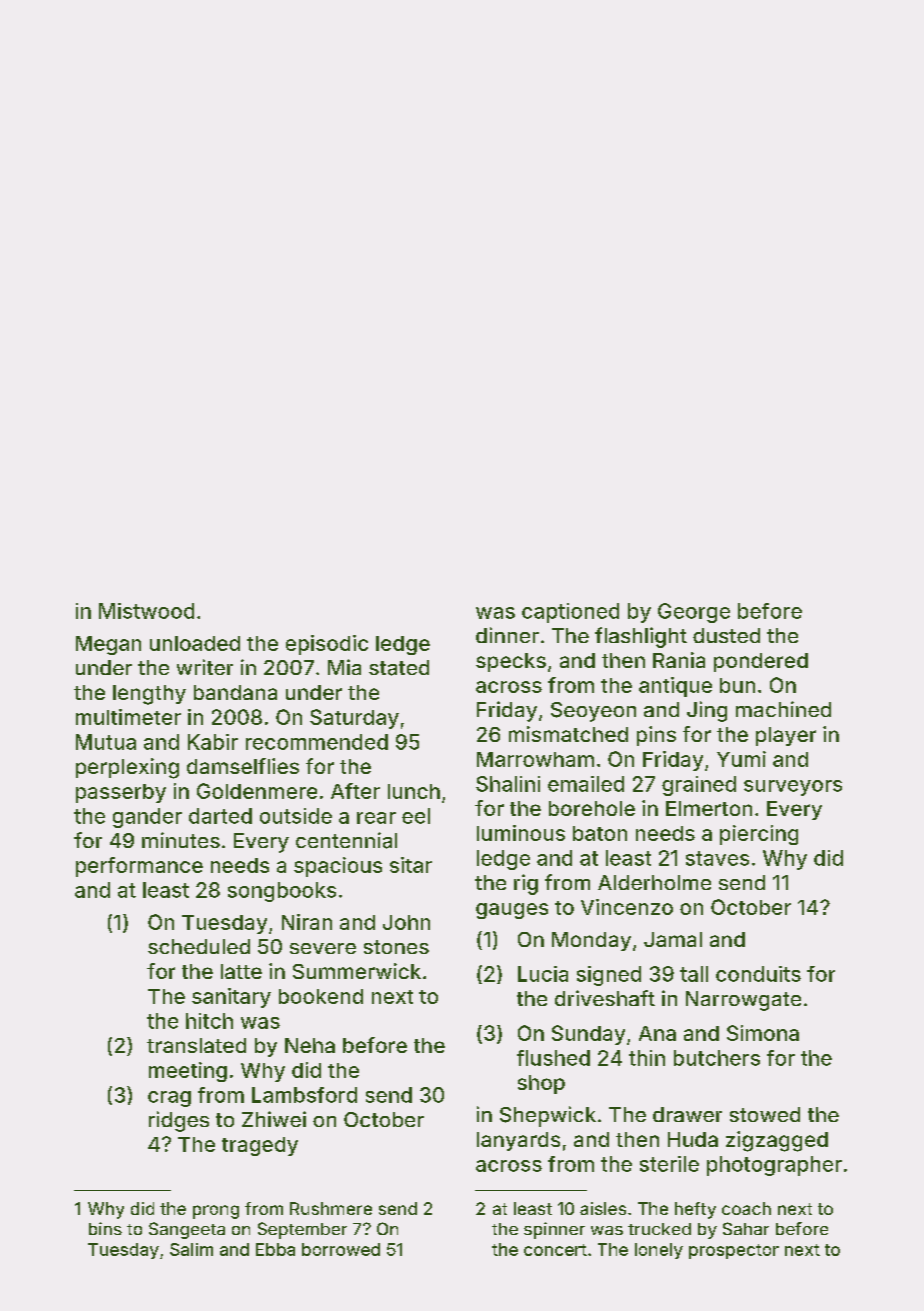 The width and height of the screenshot is (924, 1311). Describe the element at coordinates (765, 1114) in the screenshot. I see `stowed` at that location.
